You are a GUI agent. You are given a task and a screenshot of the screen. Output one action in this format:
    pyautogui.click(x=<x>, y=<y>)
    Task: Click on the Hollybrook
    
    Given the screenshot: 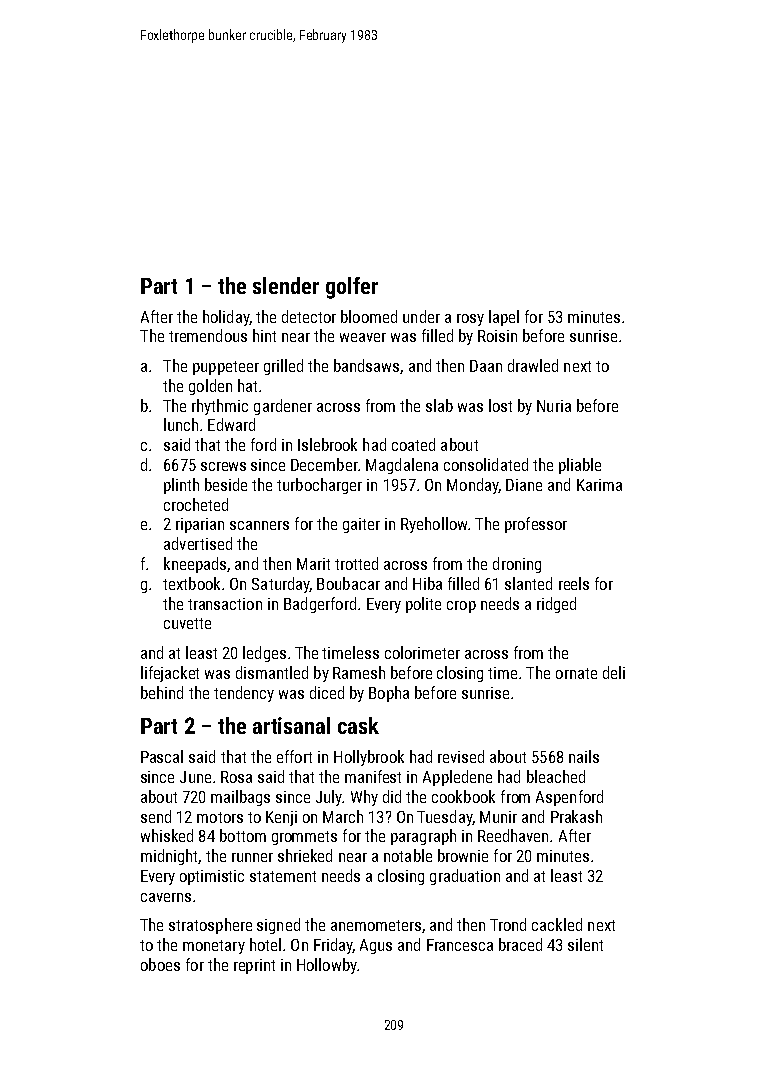 What is the action you would take?
    pyautogui.click(x=369, y=758)
